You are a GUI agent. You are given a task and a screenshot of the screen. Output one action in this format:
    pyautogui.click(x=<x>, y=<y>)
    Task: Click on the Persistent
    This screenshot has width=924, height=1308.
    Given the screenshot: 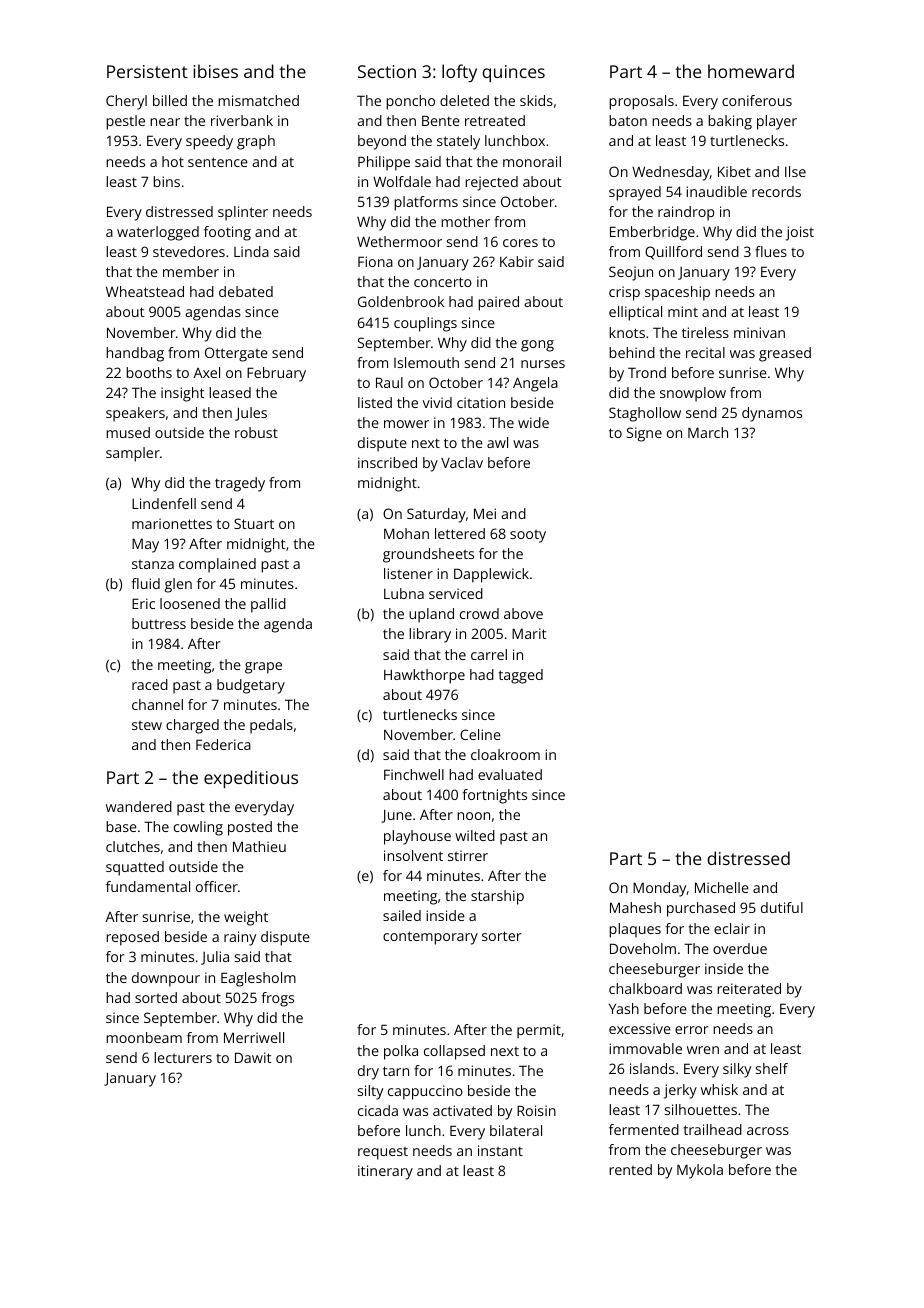 What is the action you would take?
    pyautogui.click(x=147, y=71)
